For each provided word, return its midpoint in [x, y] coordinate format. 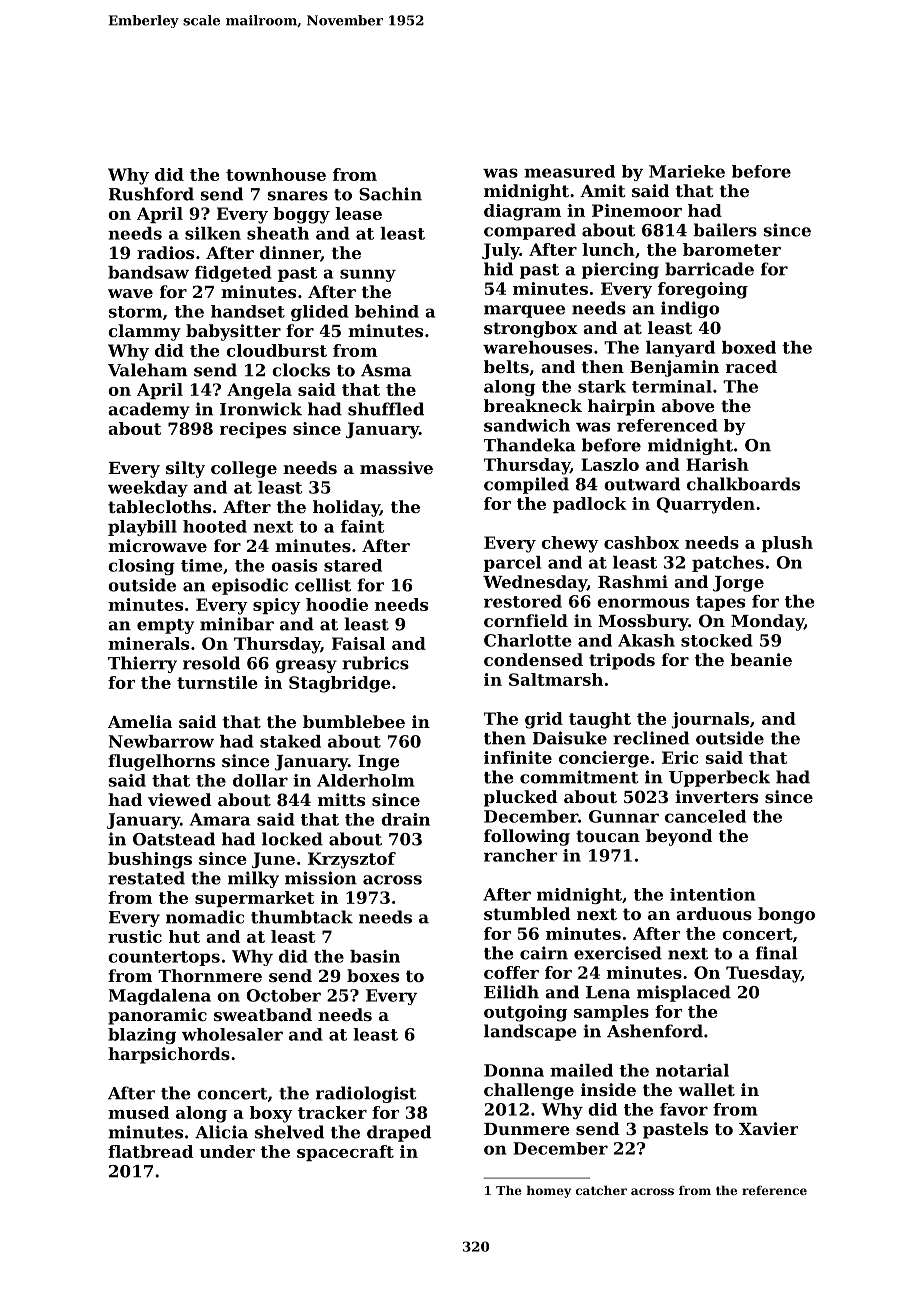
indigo [690, 309]
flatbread [150, 1151]
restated [146, 878]
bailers [725, 230]
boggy [301, 215]
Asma [386, 370]
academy [149, 410]
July [501, 251]
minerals [148, 643]
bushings [150, 860]
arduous [714, 913]
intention [713, 894]
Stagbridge [340, 684]
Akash [646, 640]
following [527, 837]
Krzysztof [352, 860]
